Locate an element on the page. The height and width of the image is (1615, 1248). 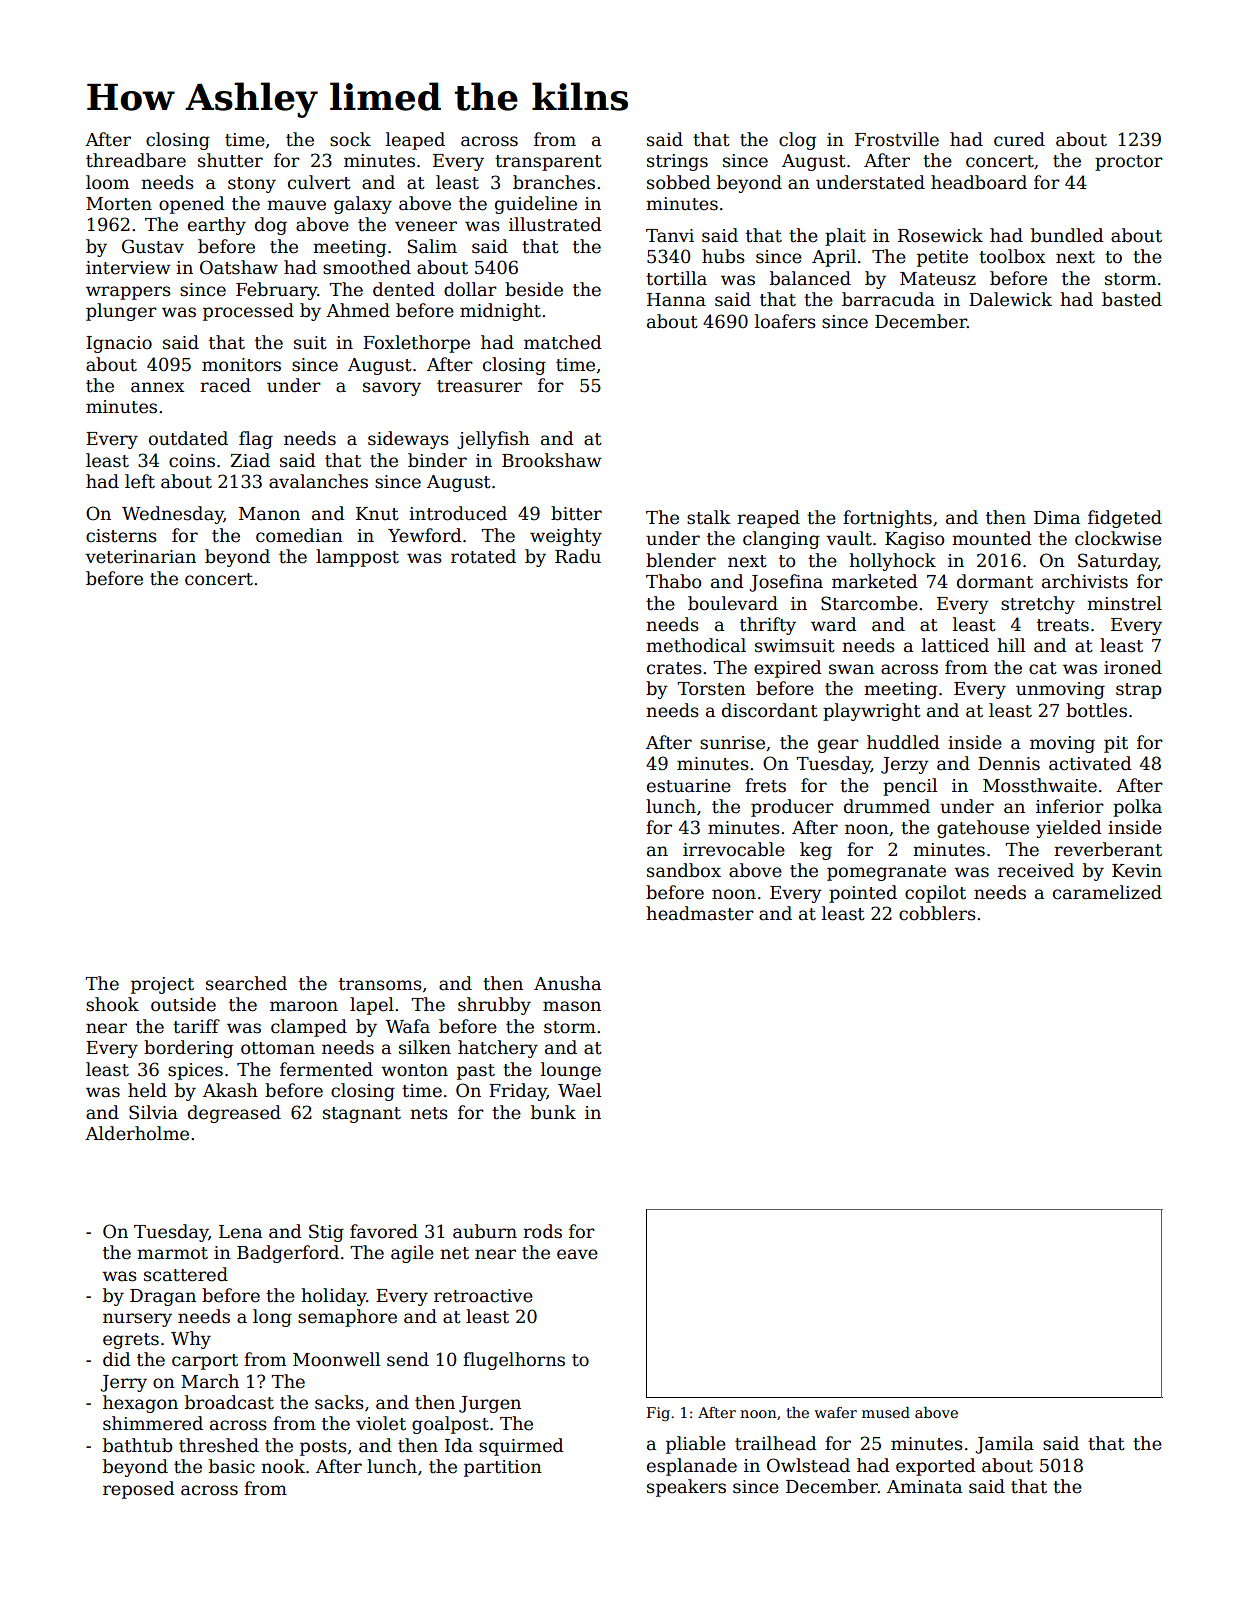
branches is located at coordinates (554, 182).
